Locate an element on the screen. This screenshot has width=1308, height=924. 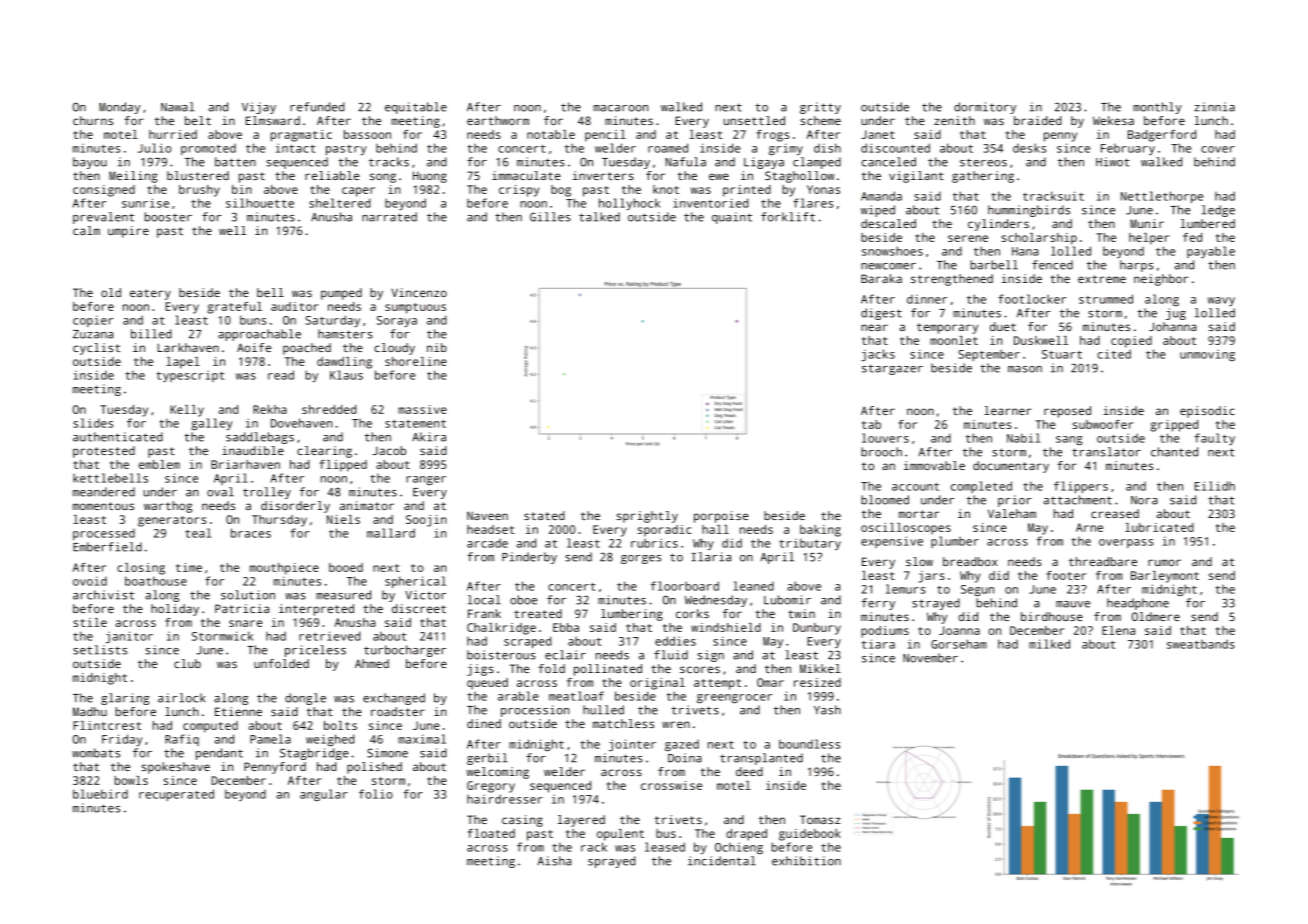
Nabil is located at coordinates (1023, 438).
